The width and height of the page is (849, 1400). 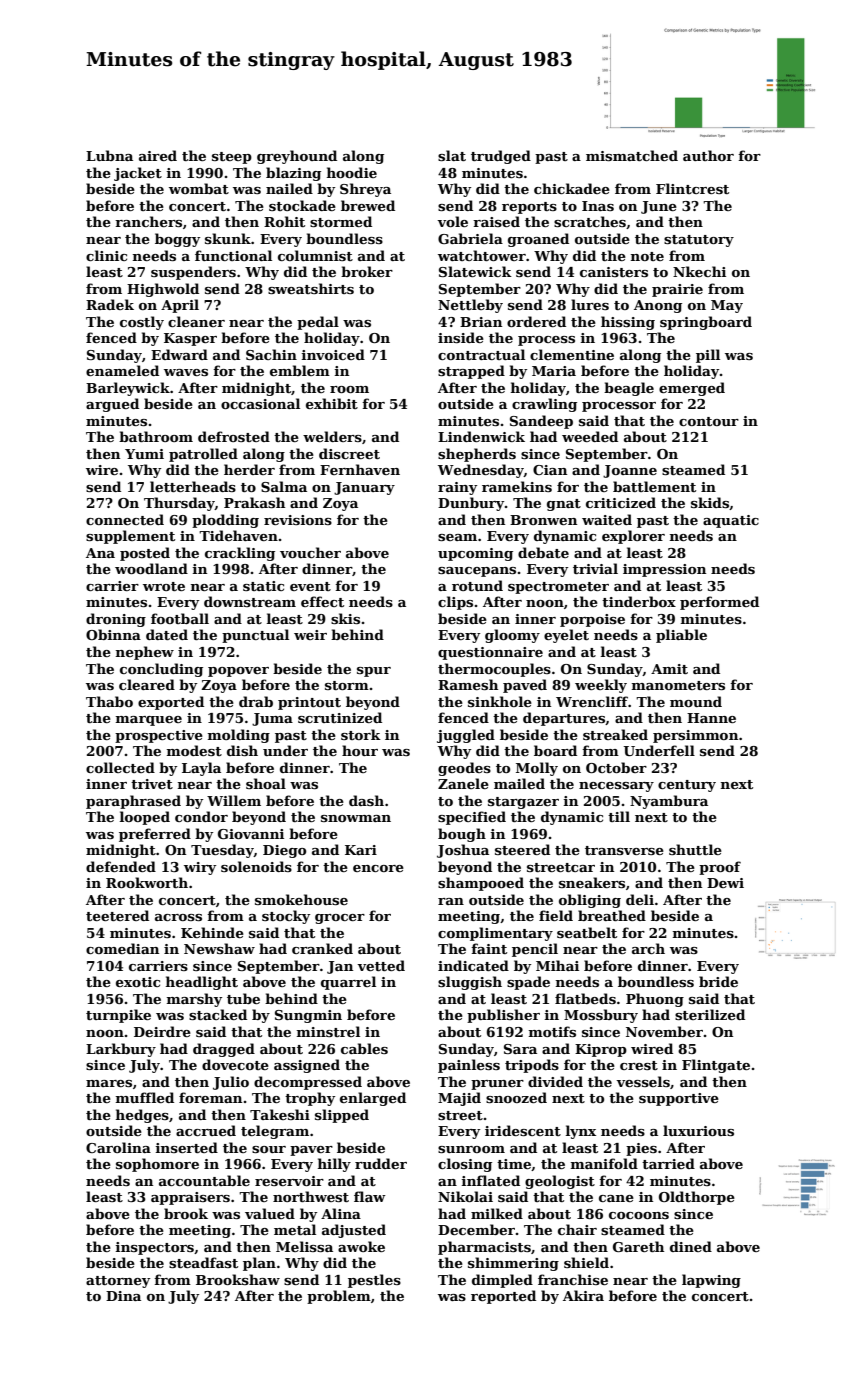 I want to click on Obinna, so click(x=113, y=634).
